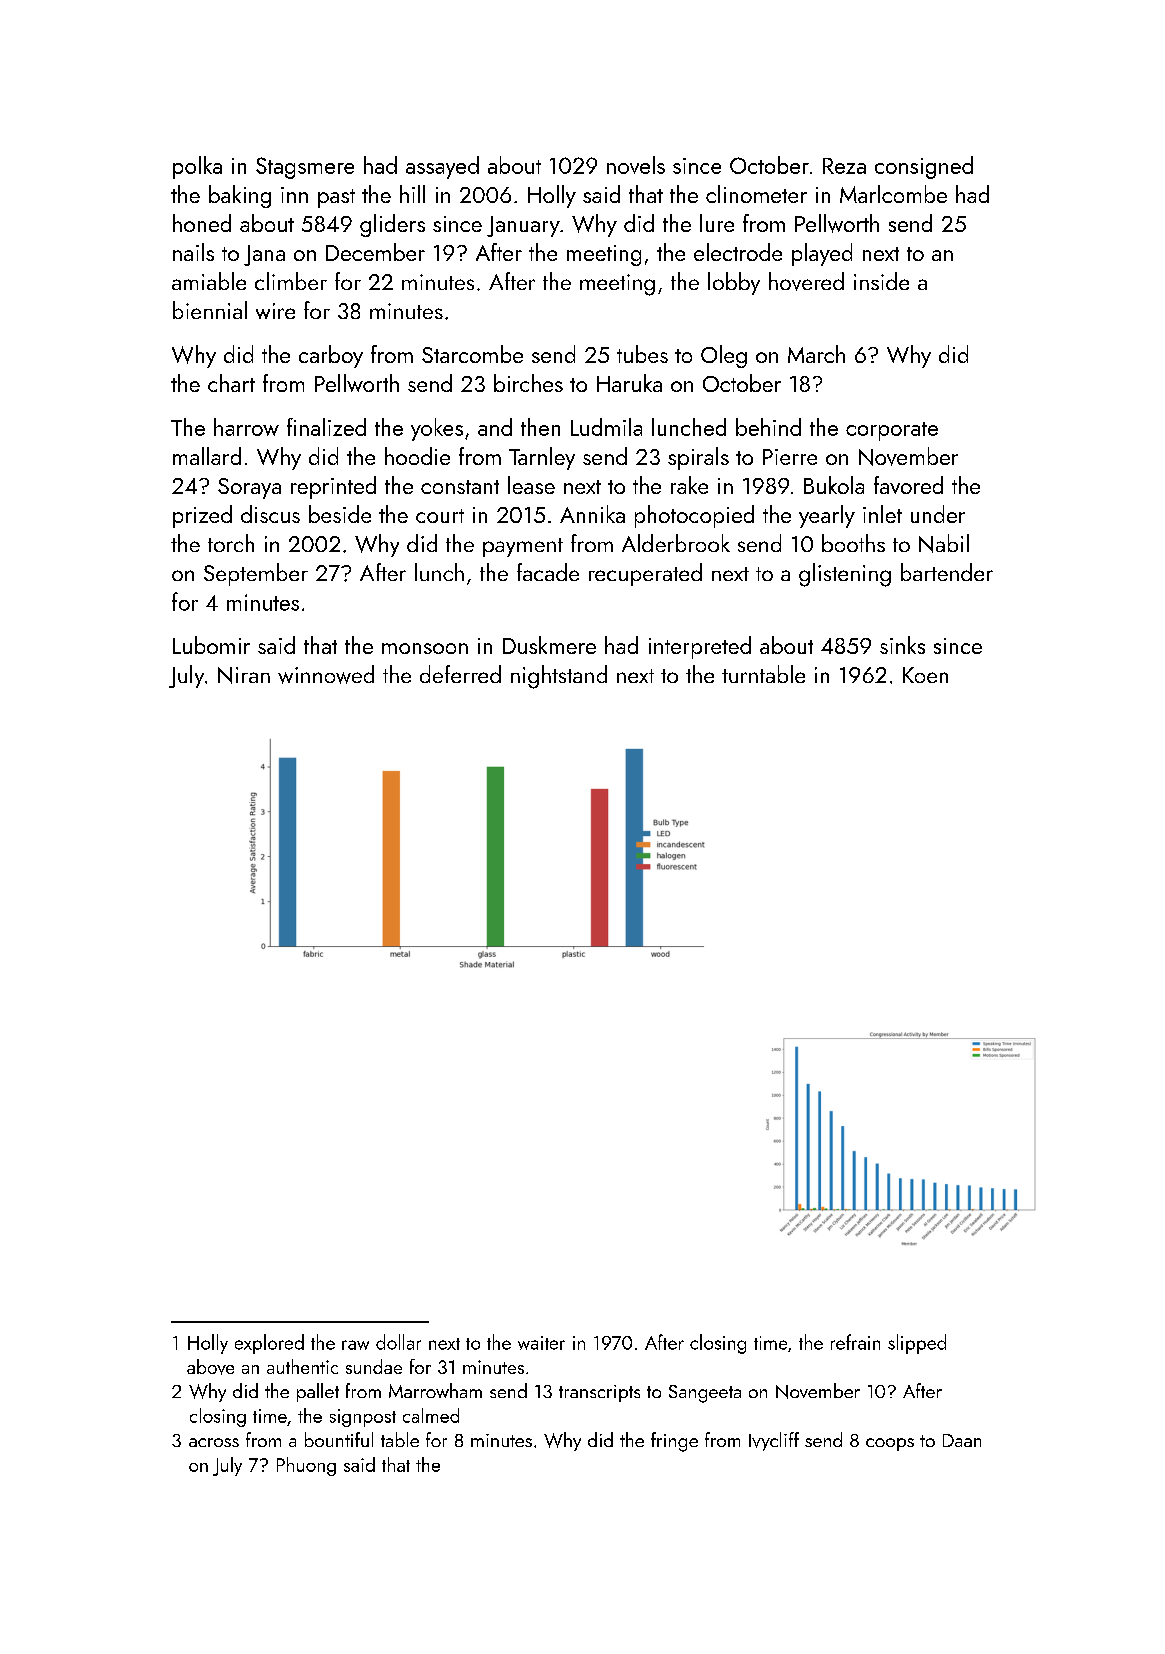 The image size is (1165, 1654). Describe the element at coordinates (210, 1367) in the screenshot. I see `above` at that location.
